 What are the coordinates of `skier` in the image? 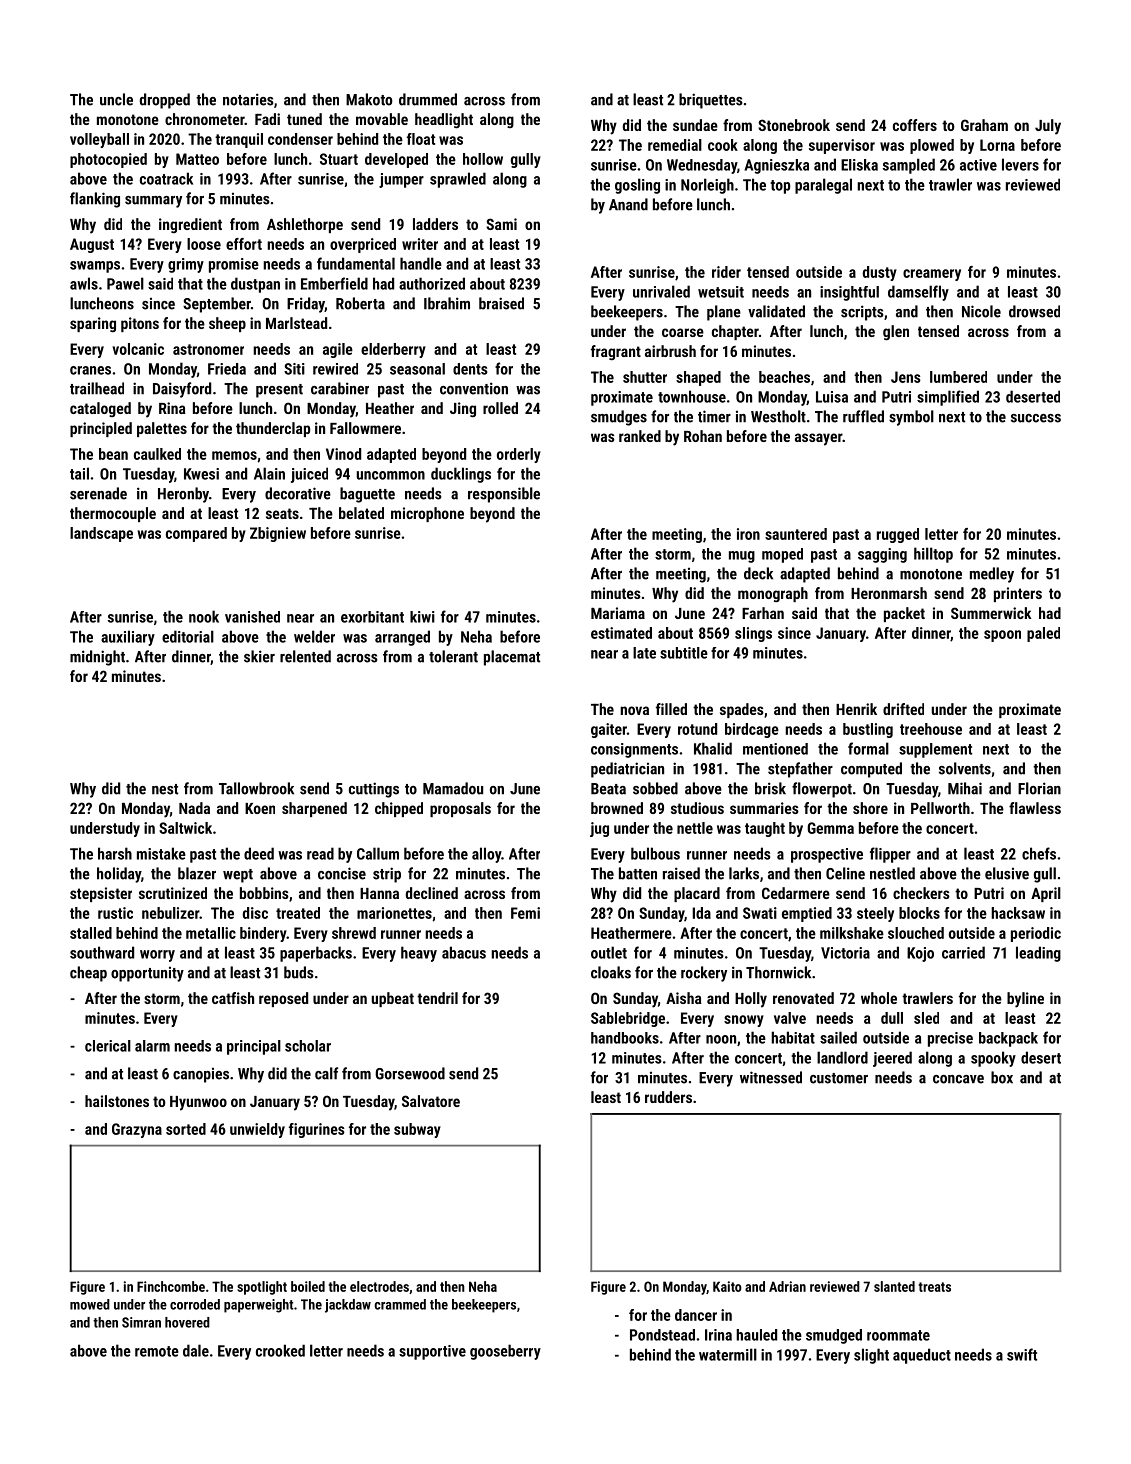 It's located at (259, 656).
